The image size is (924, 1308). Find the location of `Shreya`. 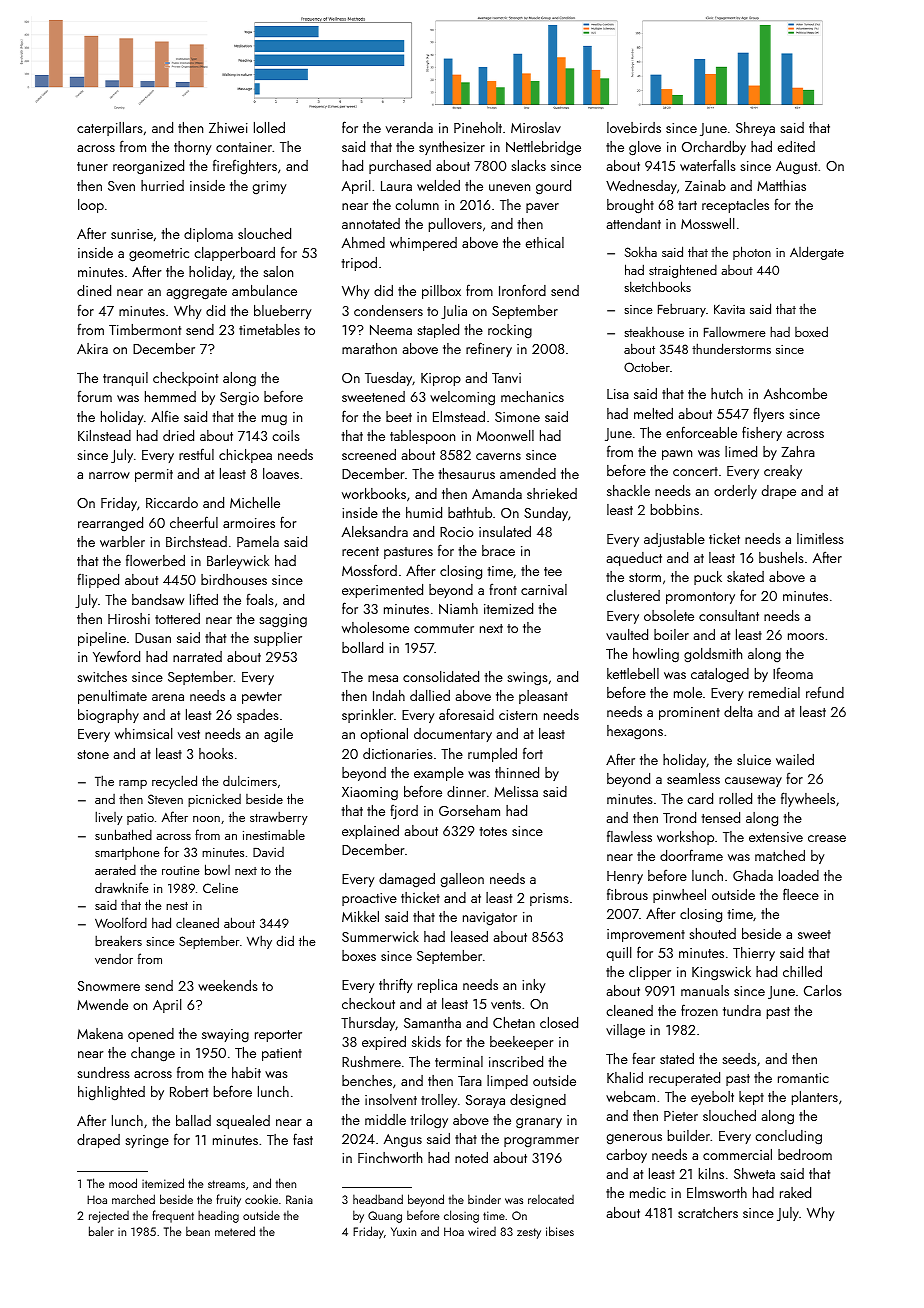

Shreya is located at coordinates (755, 129).
